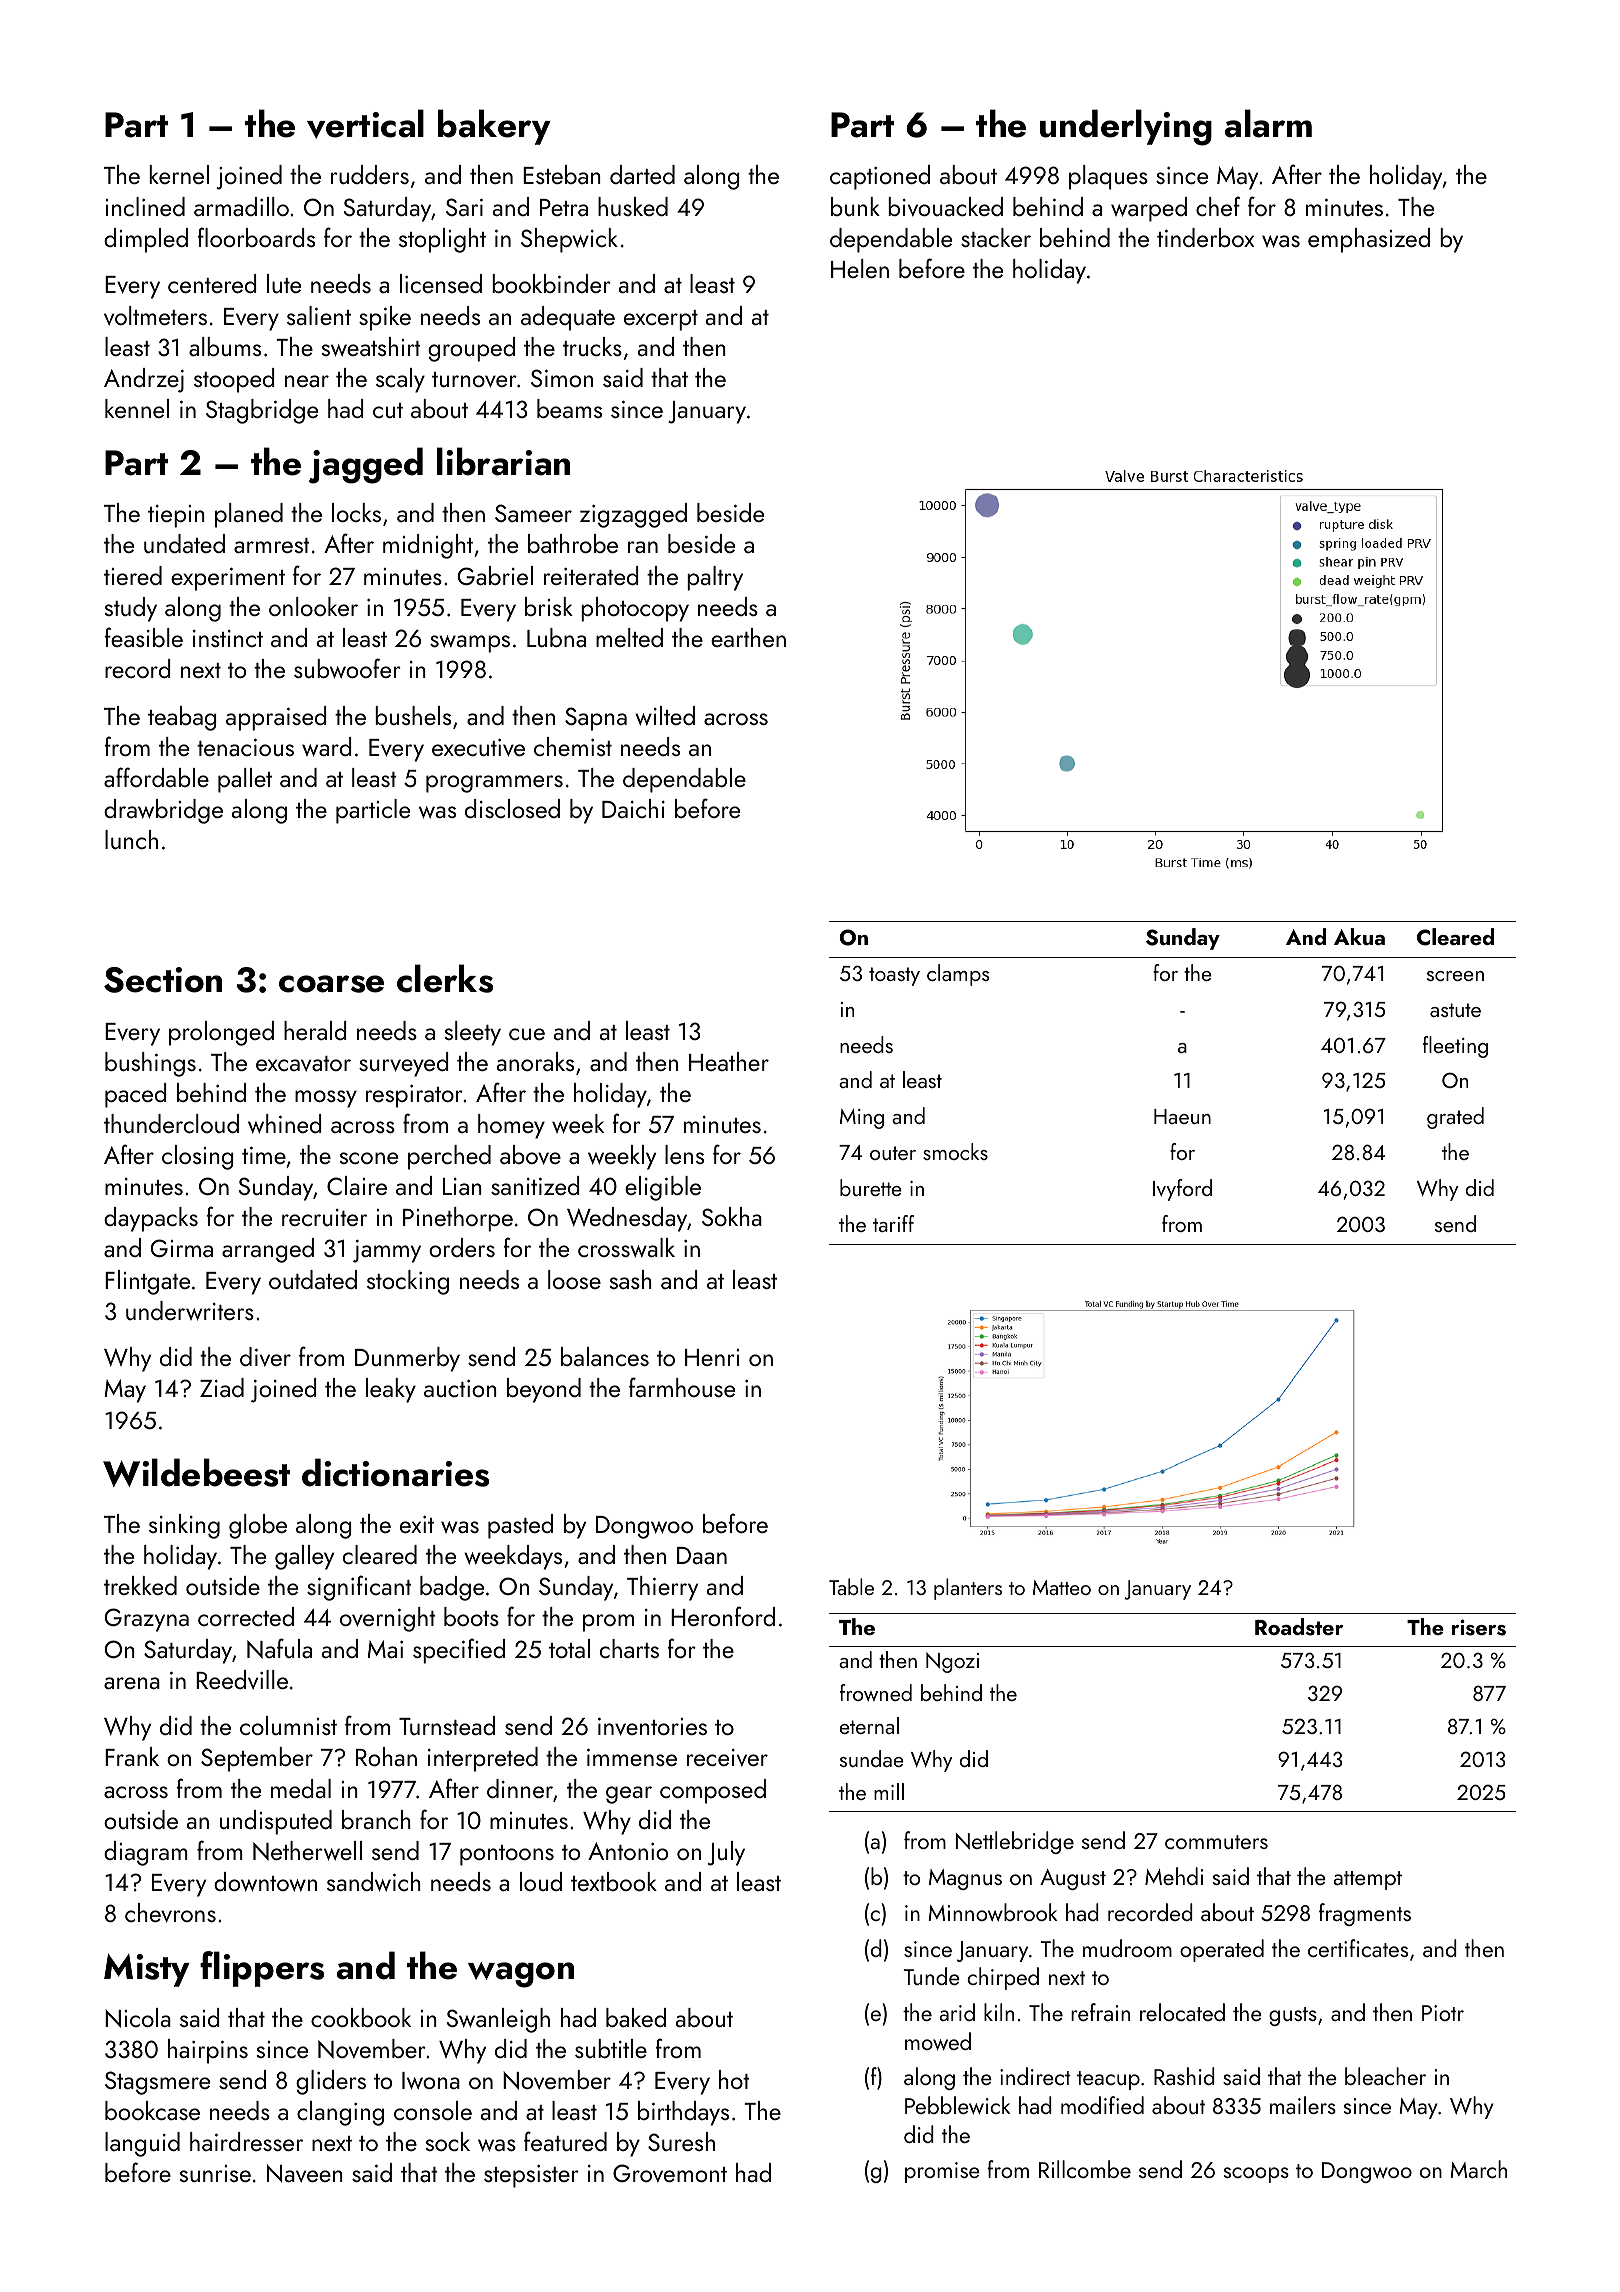 This screenshot has width=1620, height=2292. Describe the element at coordinates (1205, 237) in the screenshot. I see `tinderbox` at that location.
